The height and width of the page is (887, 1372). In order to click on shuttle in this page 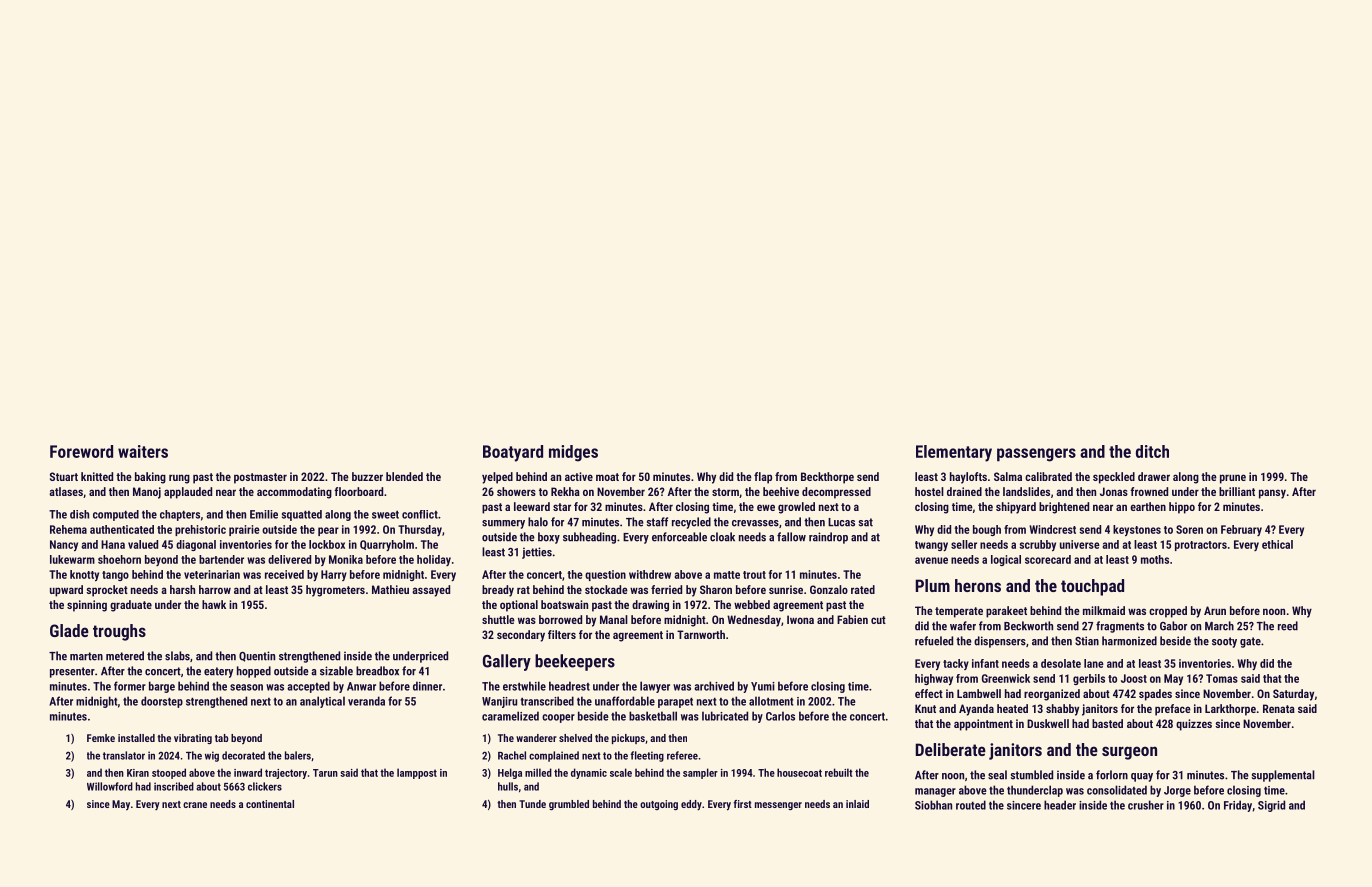, I will do `click(498, 619)`.
